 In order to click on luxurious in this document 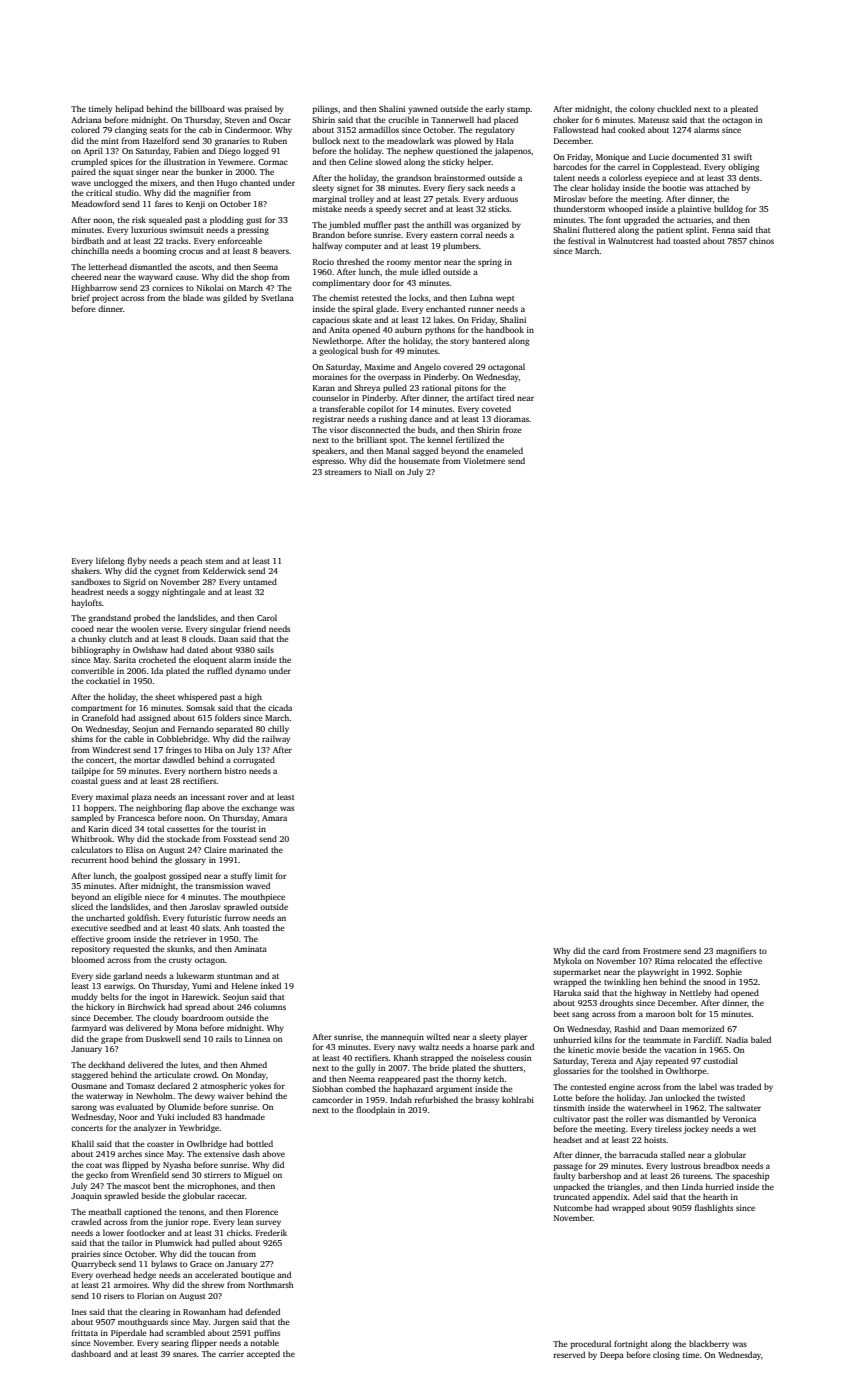, I will do `click(149, 229)`.
